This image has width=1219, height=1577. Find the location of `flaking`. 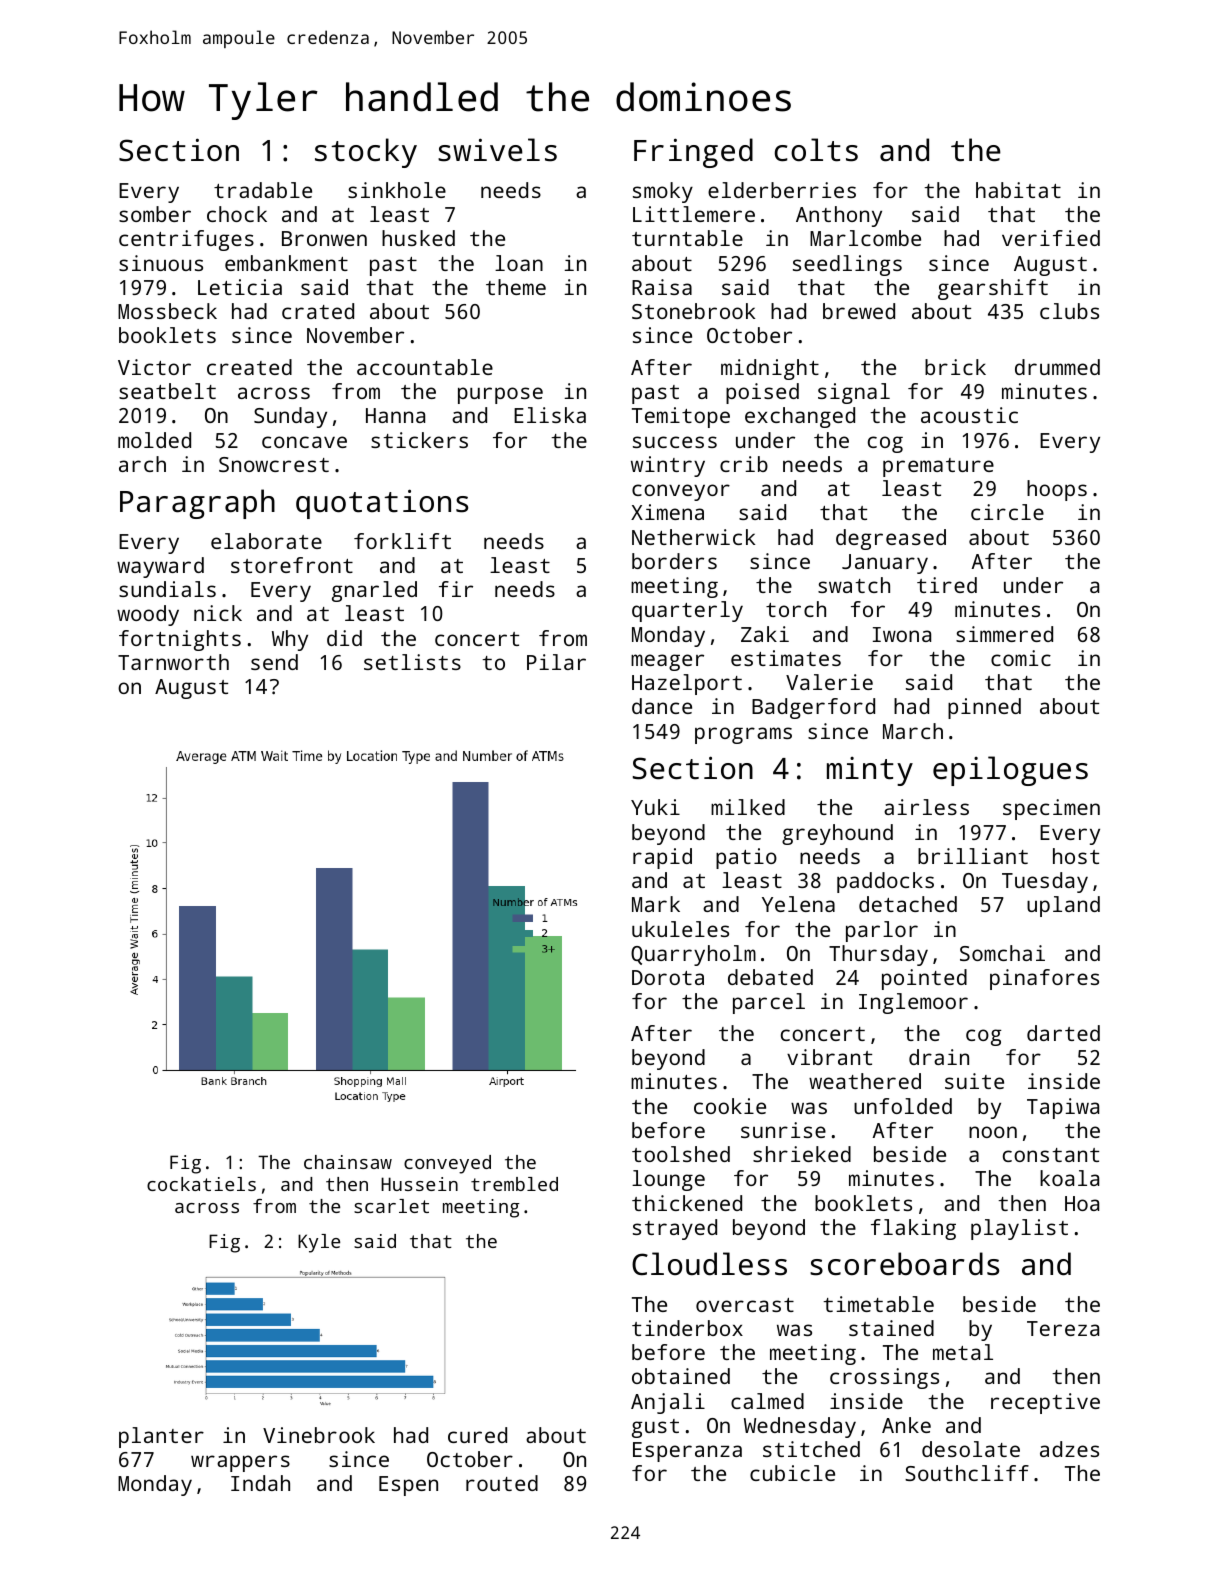

flaking is located at coordinates (913, 1229).
